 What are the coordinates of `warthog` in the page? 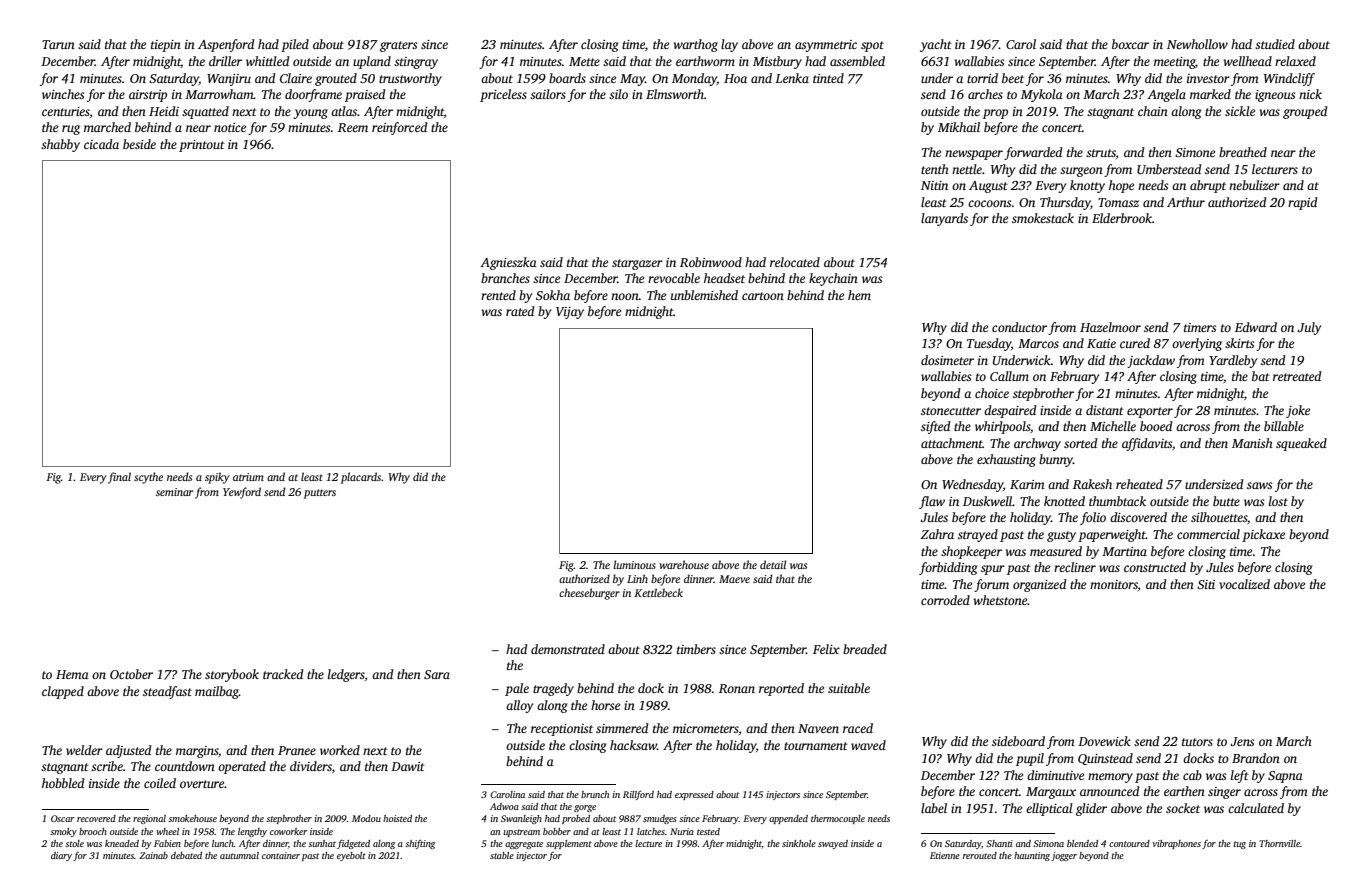 It's located at (696, 45).
